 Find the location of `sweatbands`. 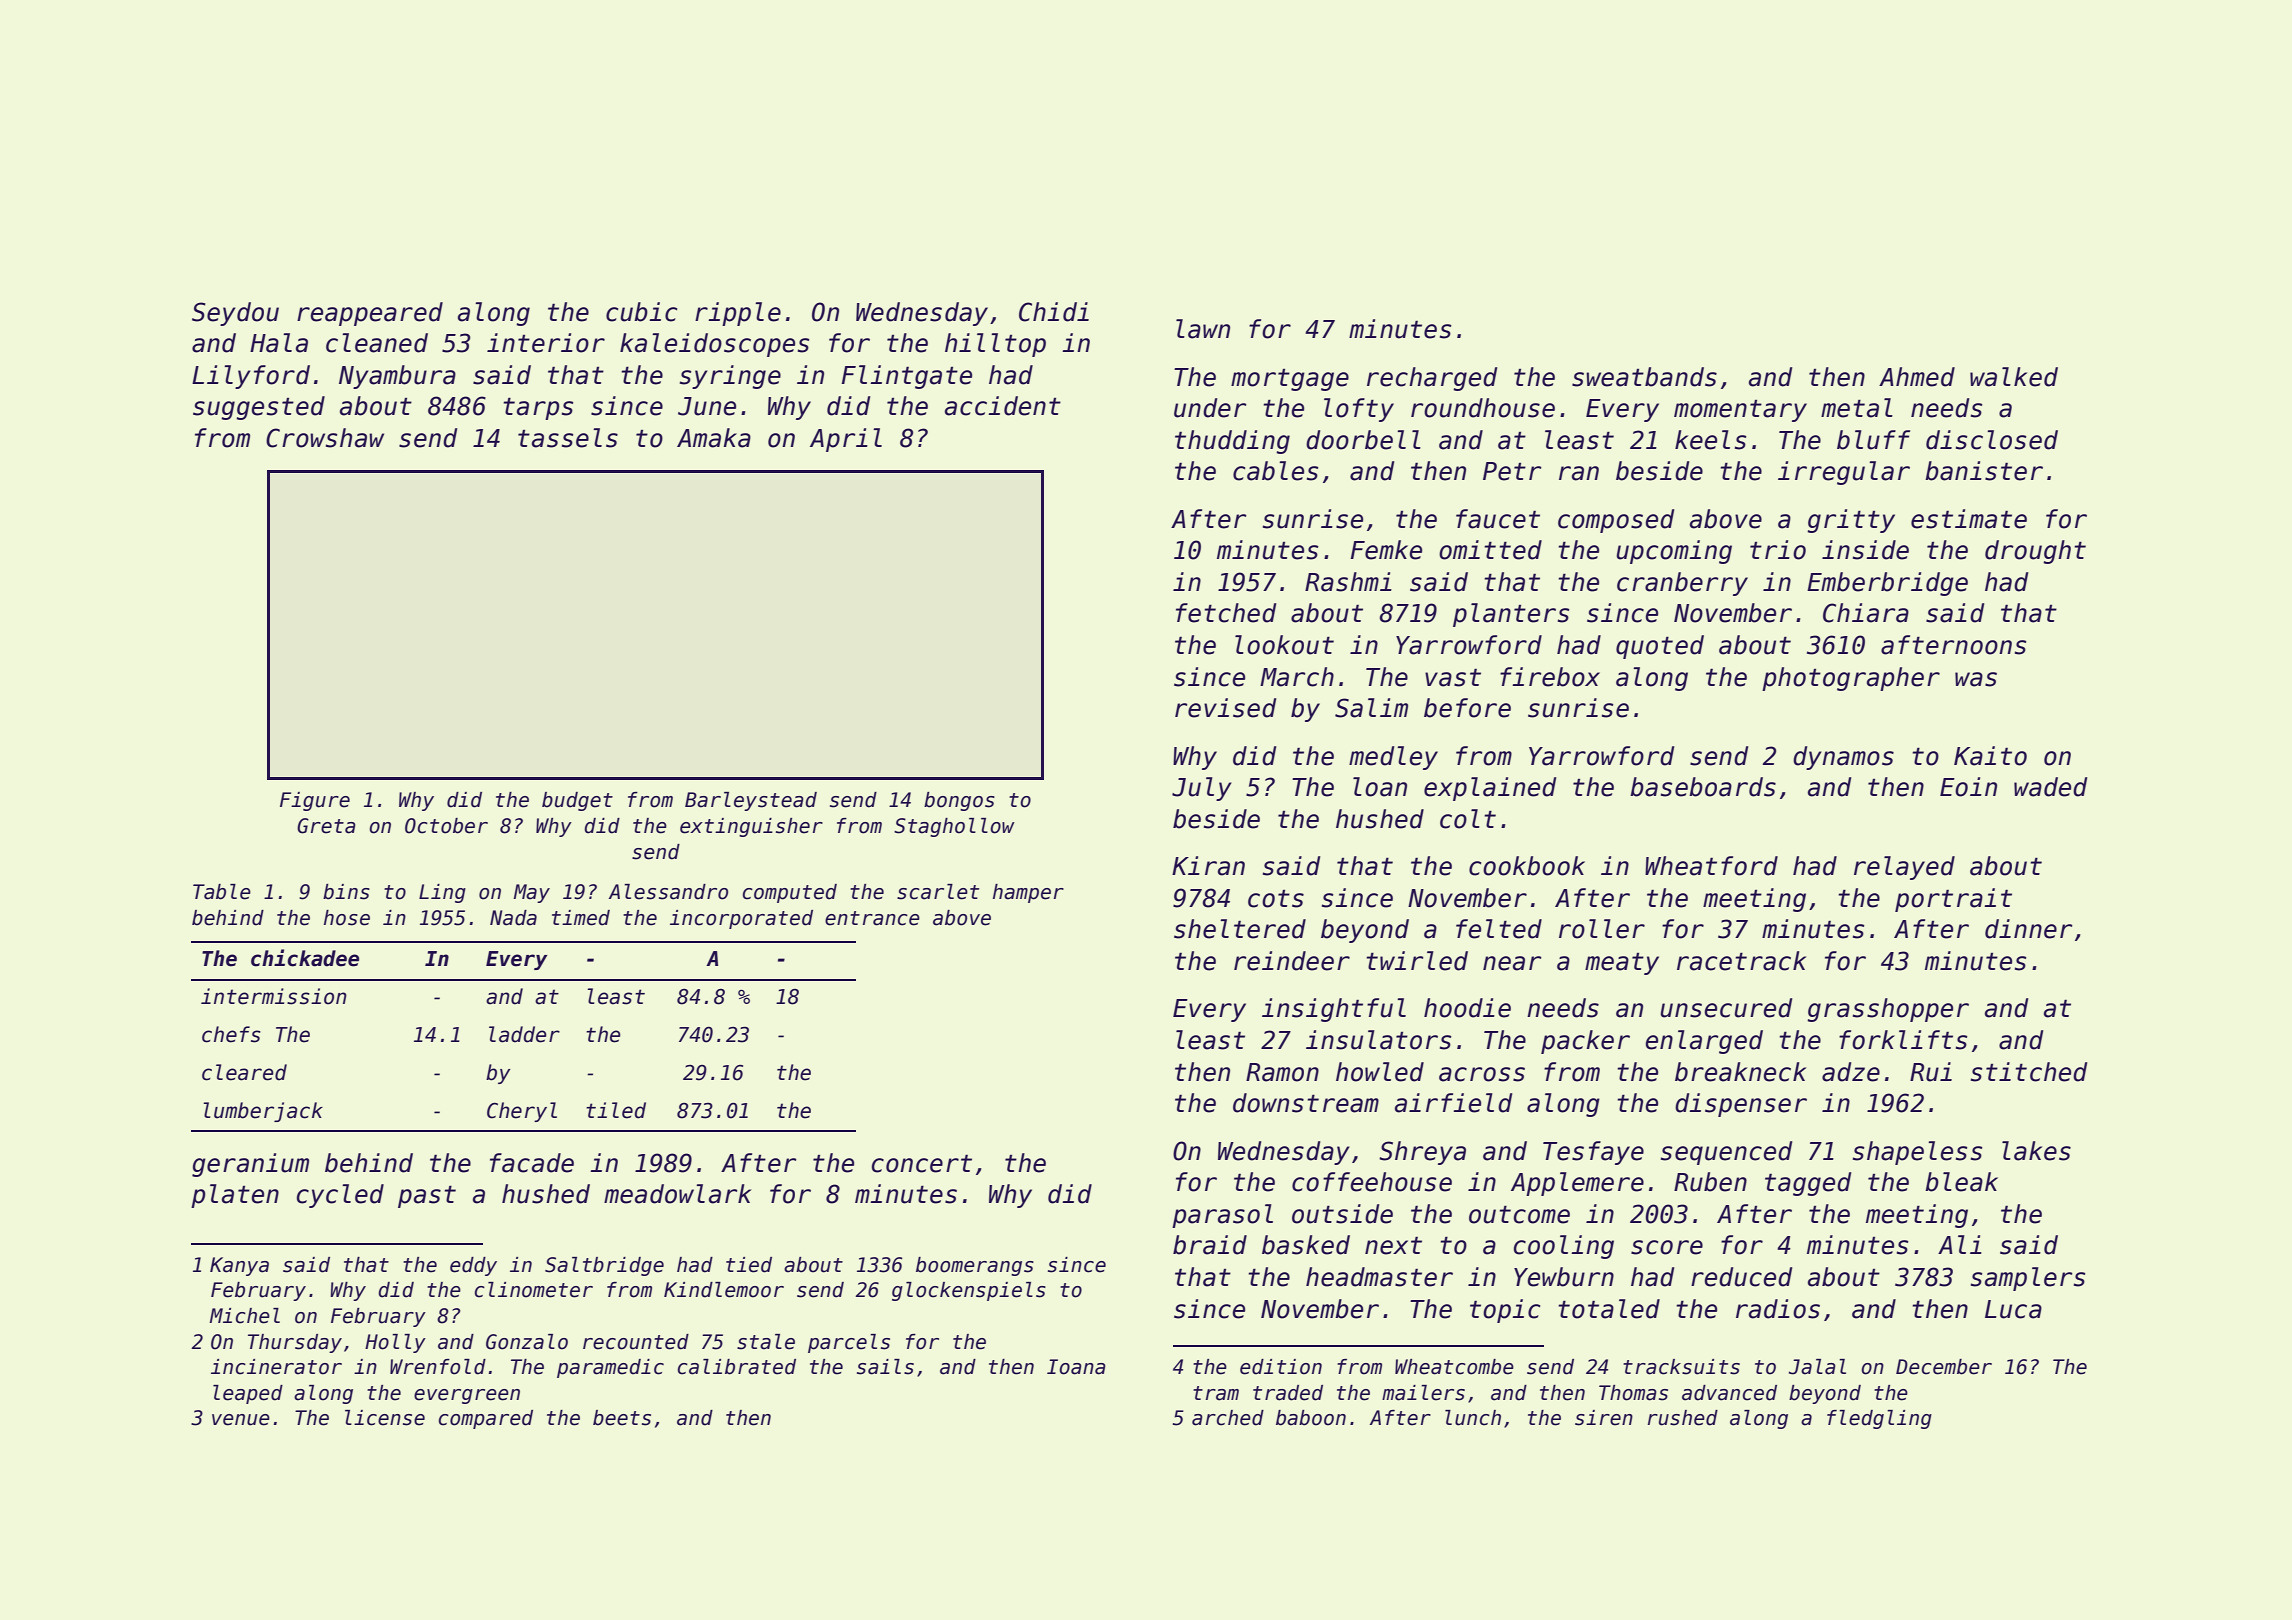

sweatbands is located at coordinates (1644, 377).
